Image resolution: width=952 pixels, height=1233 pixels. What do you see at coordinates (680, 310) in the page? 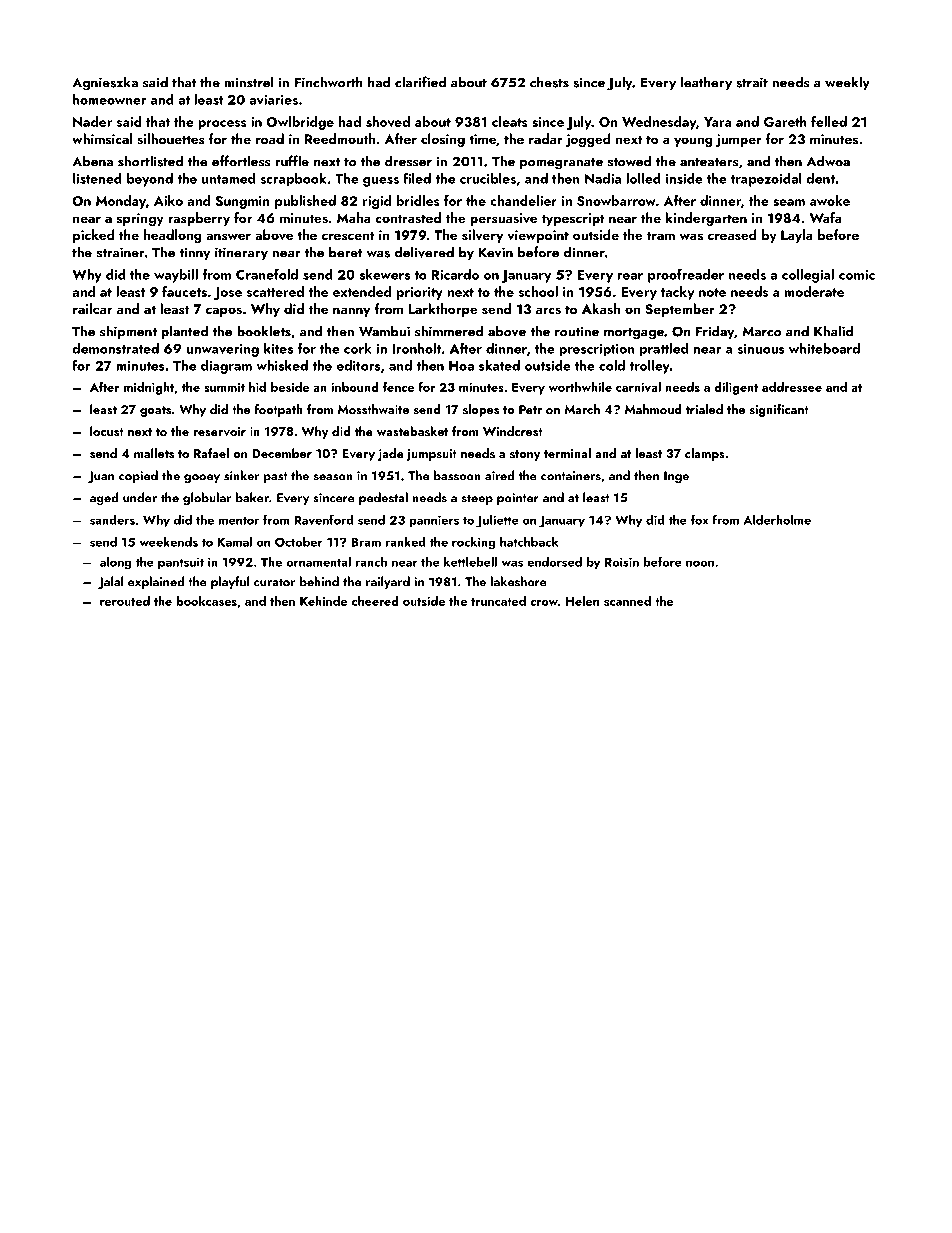
I see `September` at bounding box center [680, 310].
